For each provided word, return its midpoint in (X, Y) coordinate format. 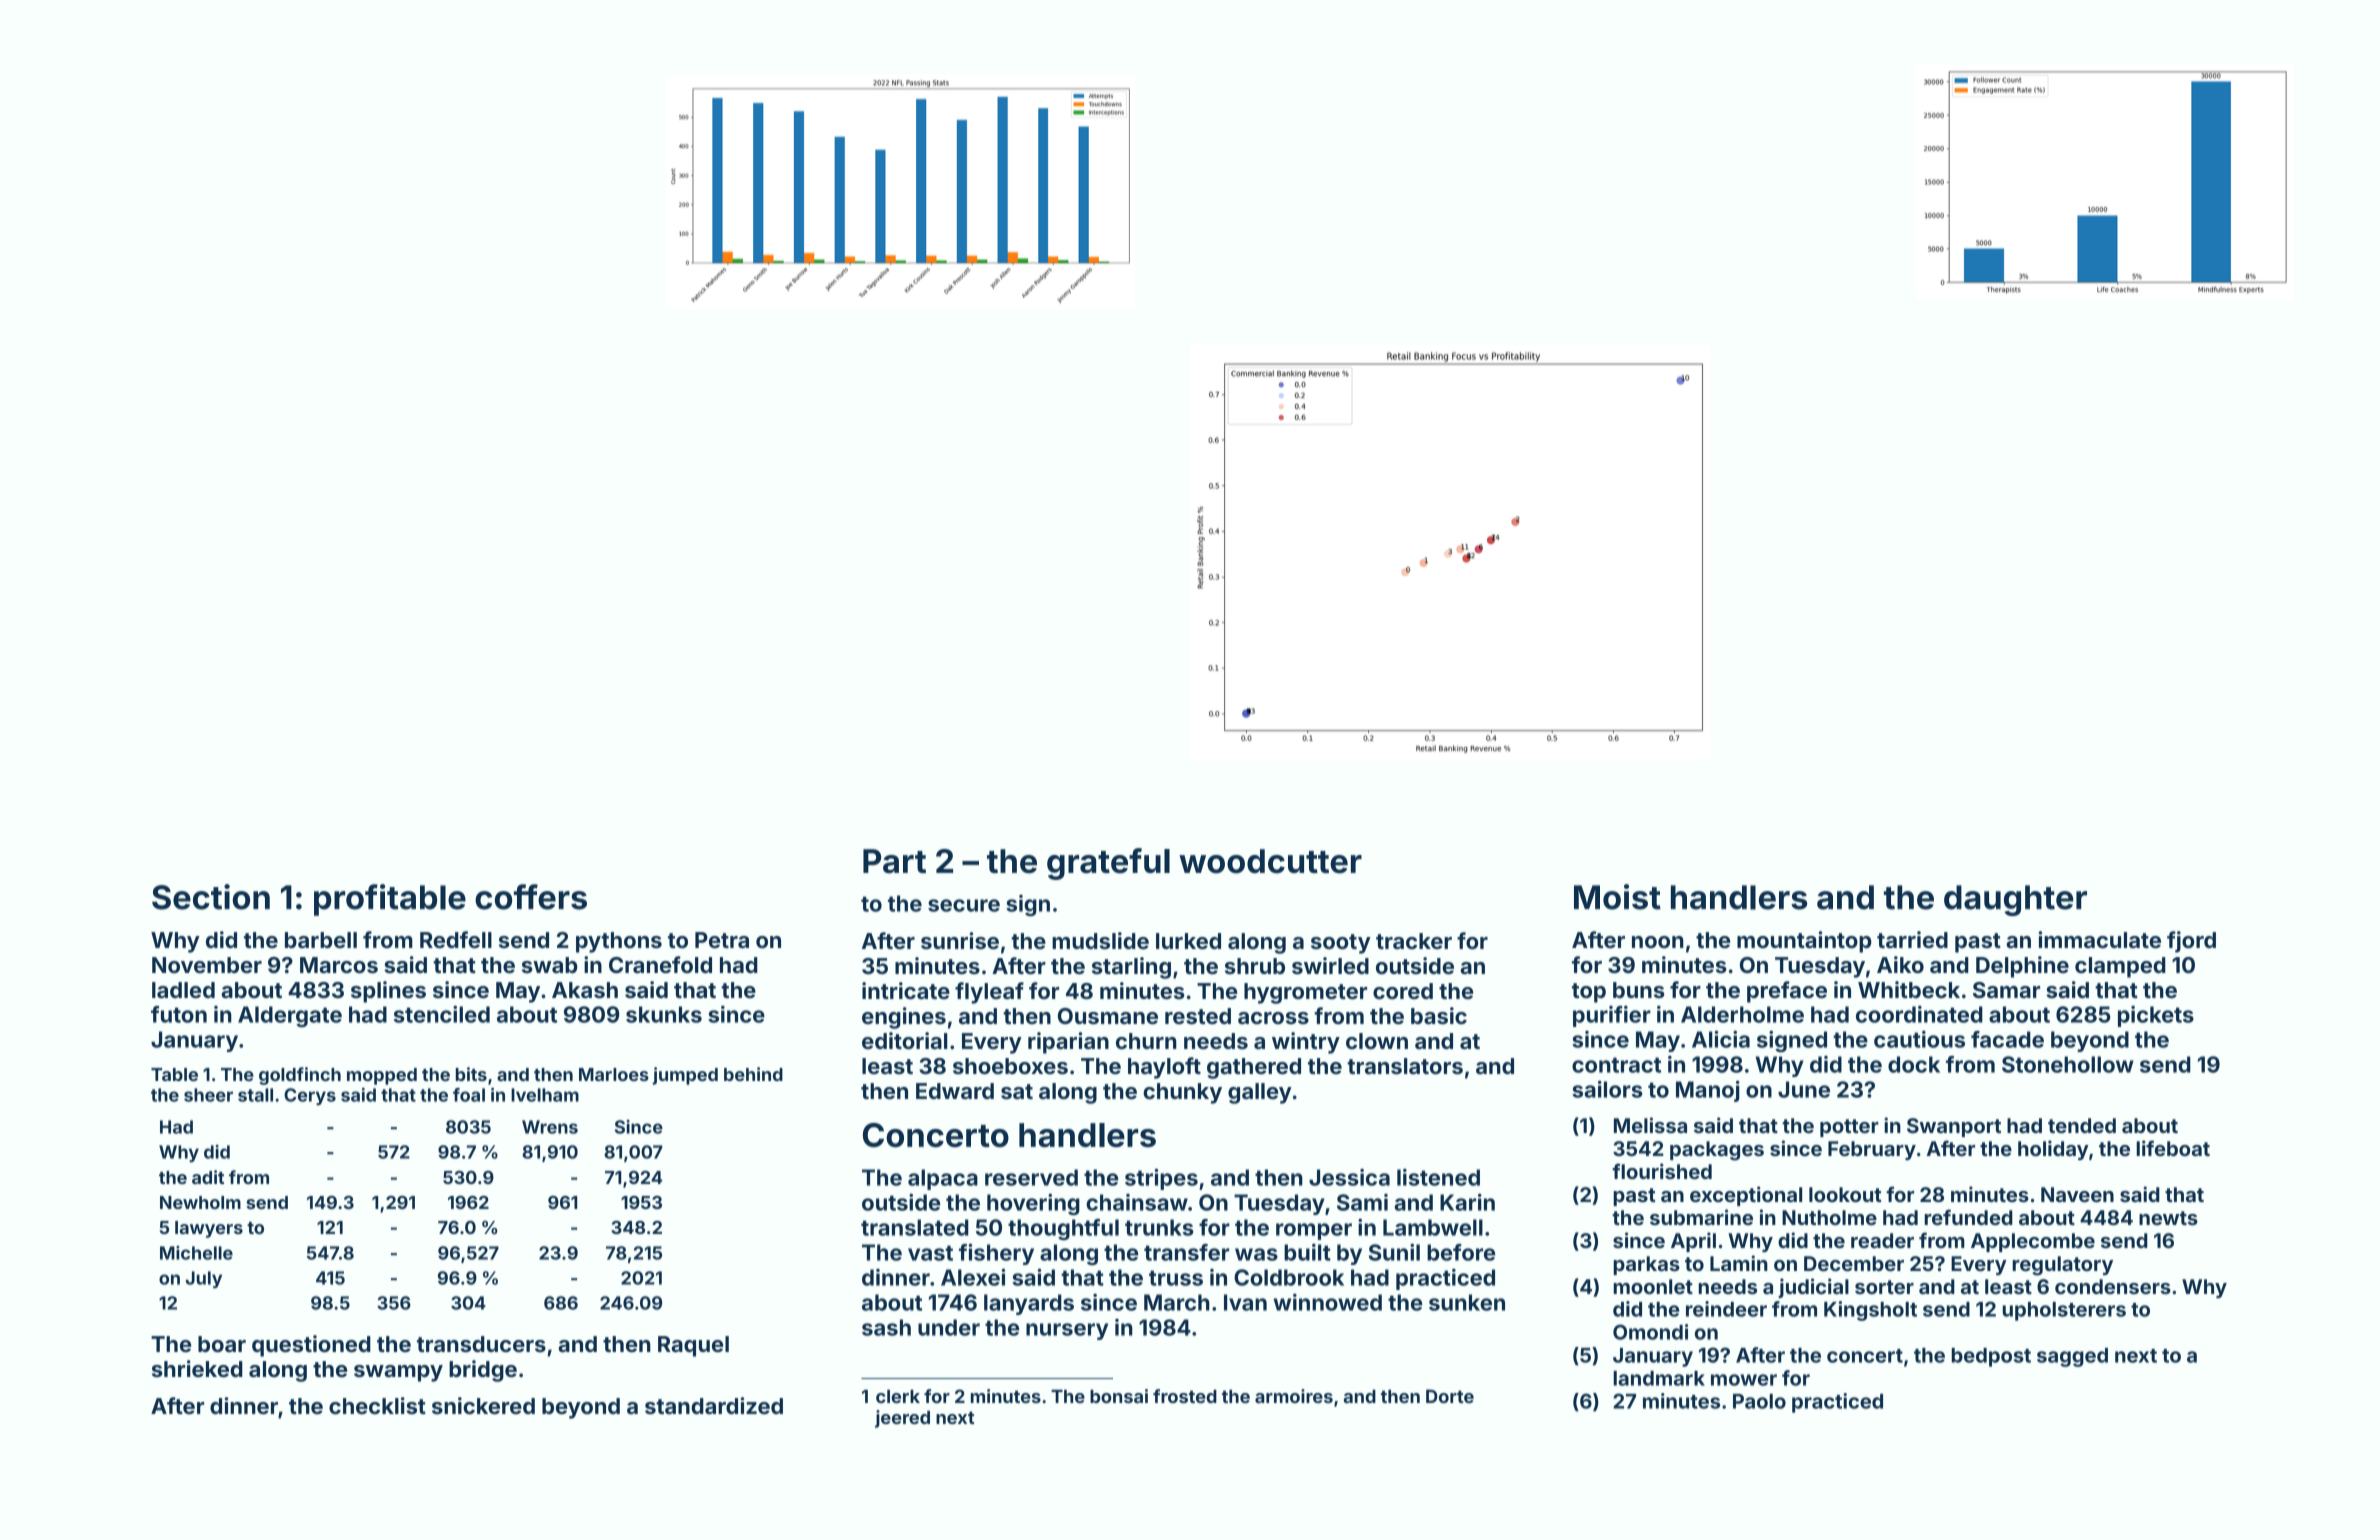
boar (222, 1344)
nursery (1067, 1331)
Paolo (1759, 1401)
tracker (1414, 941)
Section (211, 897)
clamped (2120, 967)
